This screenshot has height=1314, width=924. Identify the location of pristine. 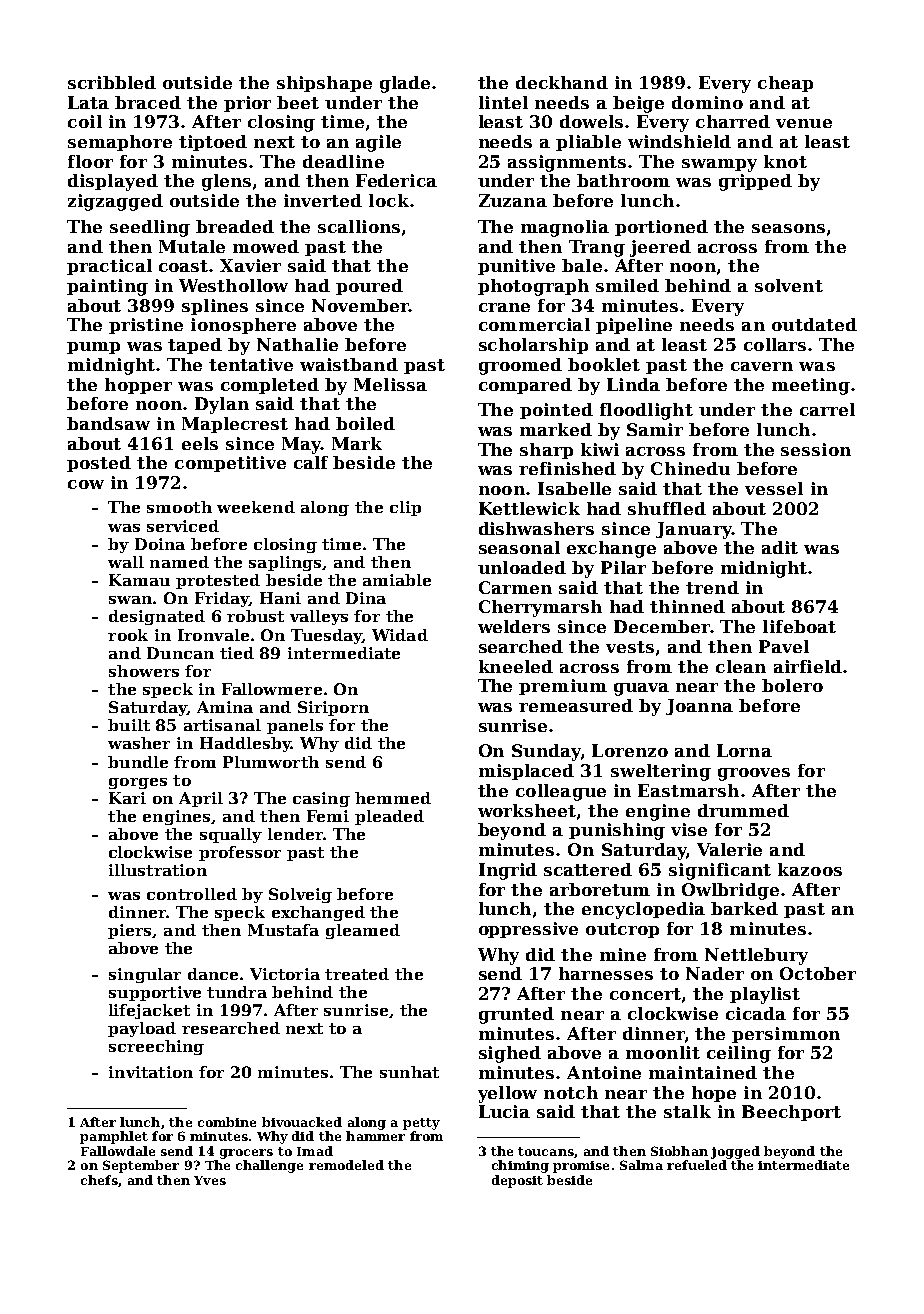
(146, 326).
